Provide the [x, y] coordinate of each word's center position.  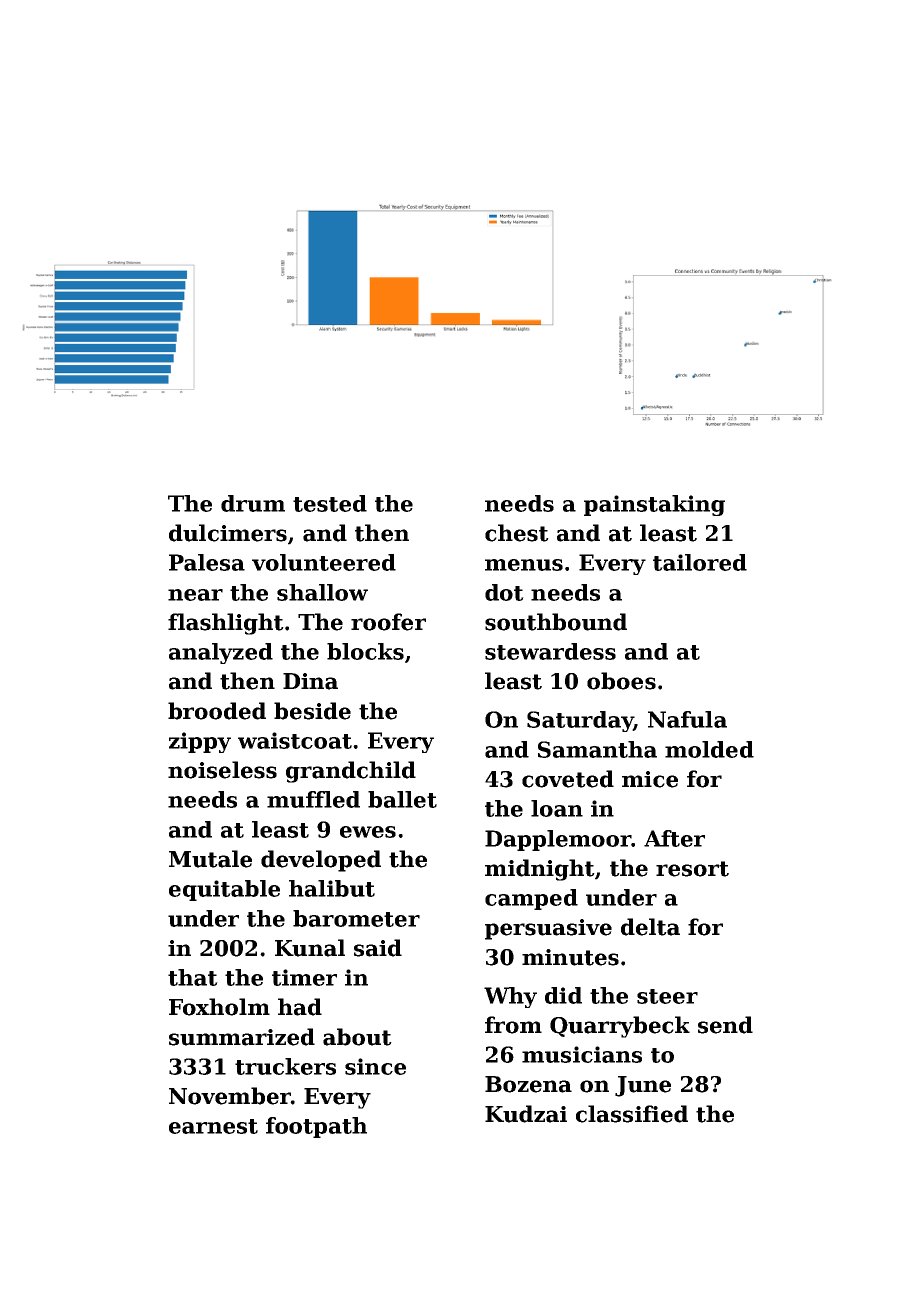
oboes [621, 681]
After [674, 838]
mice [650, 779]
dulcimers [228, 533]
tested [330, 503]
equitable [224, 890]
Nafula [687, 719]
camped [531, 899]
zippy [200, 742]
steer [667, 996]
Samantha [597, 749]
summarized [242, 1037]
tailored [700, 562]
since [375, 1066]
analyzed [221, 653]
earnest [213, 1126]
